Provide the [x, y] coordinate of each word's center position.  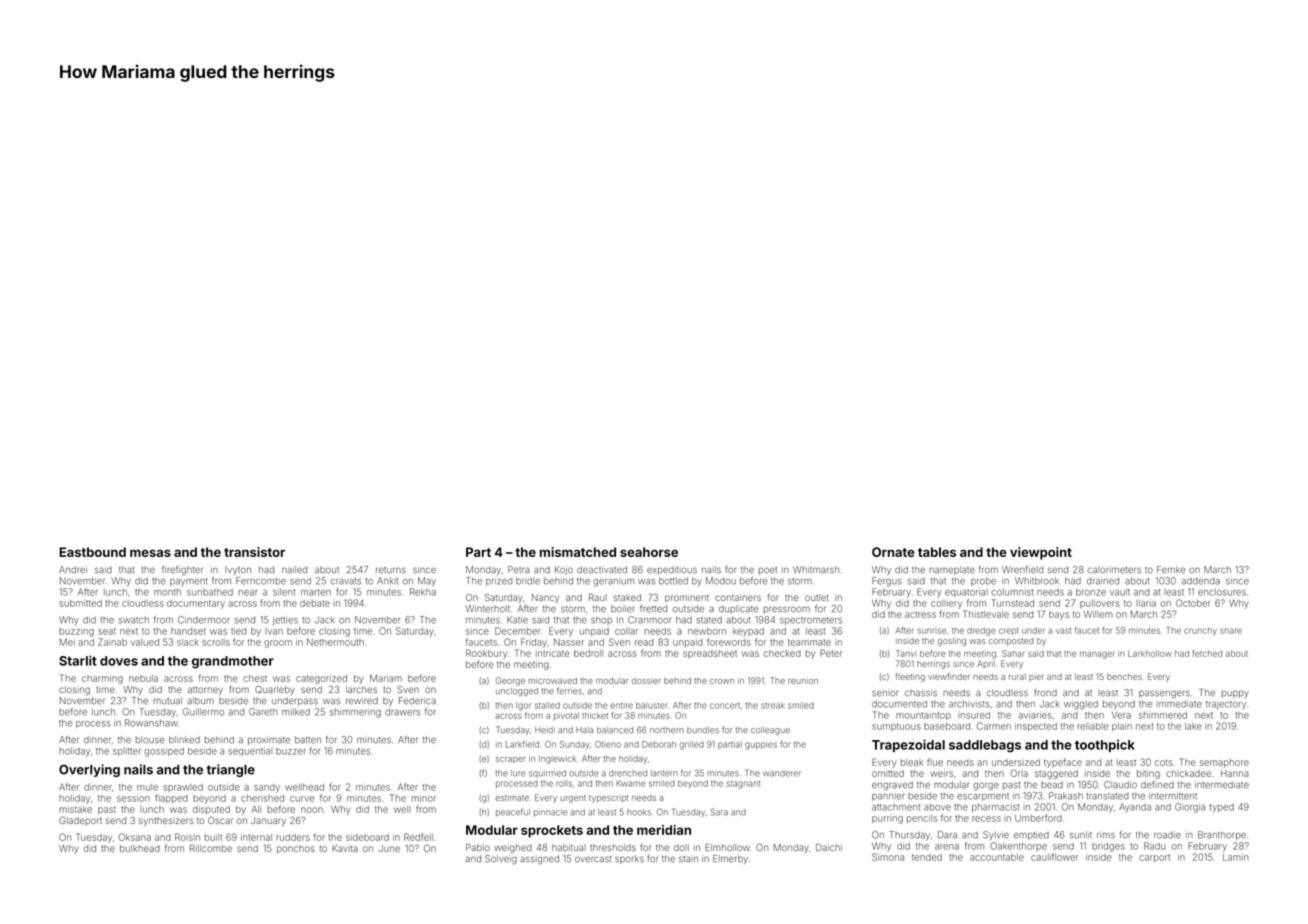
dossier [646, 681]
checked [782, 653]
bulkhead [140, 848]
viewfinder [949, 676]
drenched [628, 773]
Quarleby [275, 690]
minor [424, 799]
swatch [134, 620]
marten [316, 592]
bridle [528, 581]
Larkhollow [1150, 653]
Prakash [1066, 796]
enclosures [1222, 592]
